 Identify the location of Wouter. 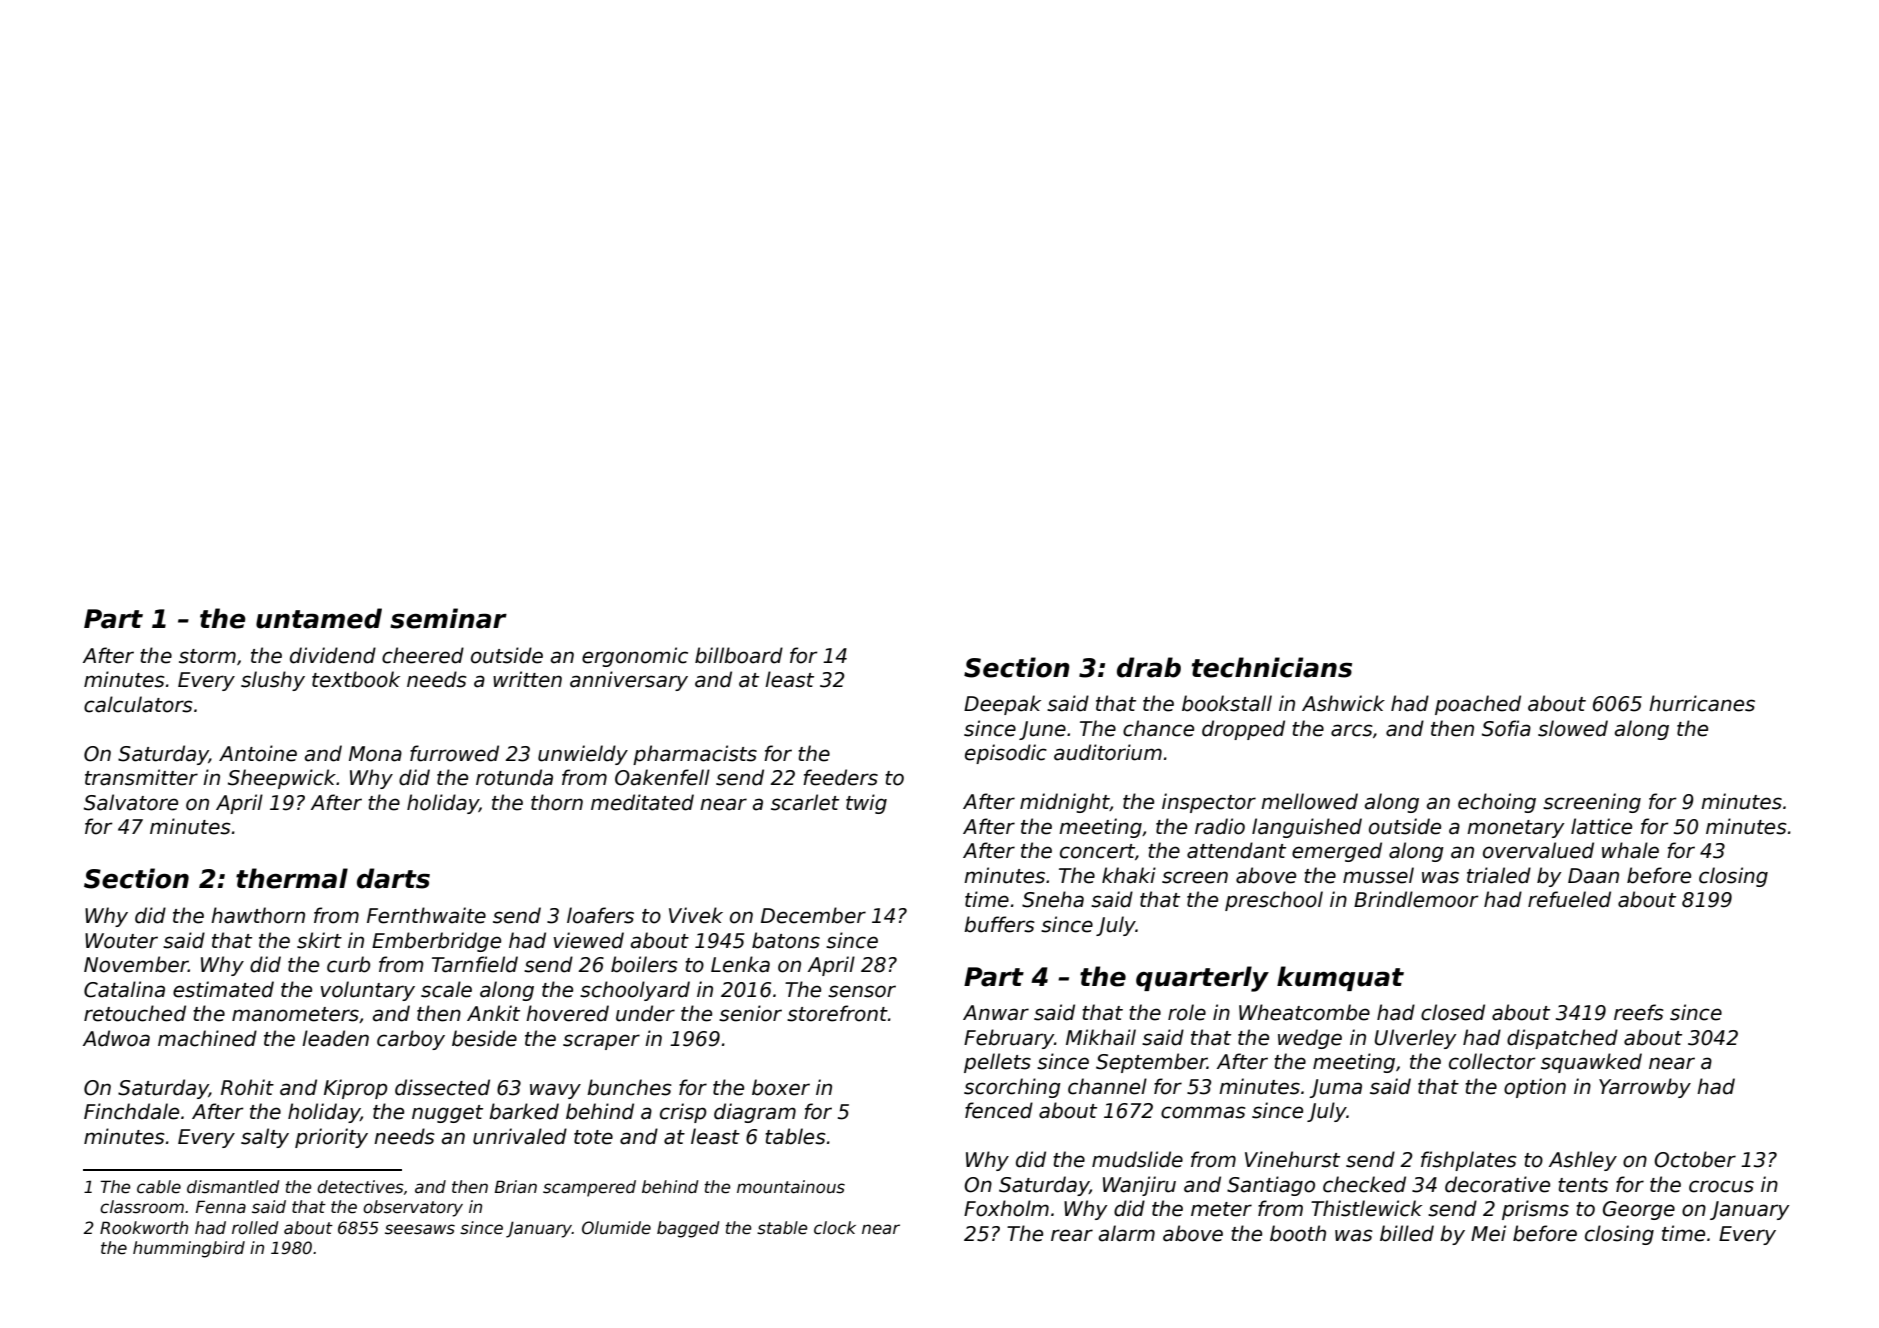
(121, 941).
